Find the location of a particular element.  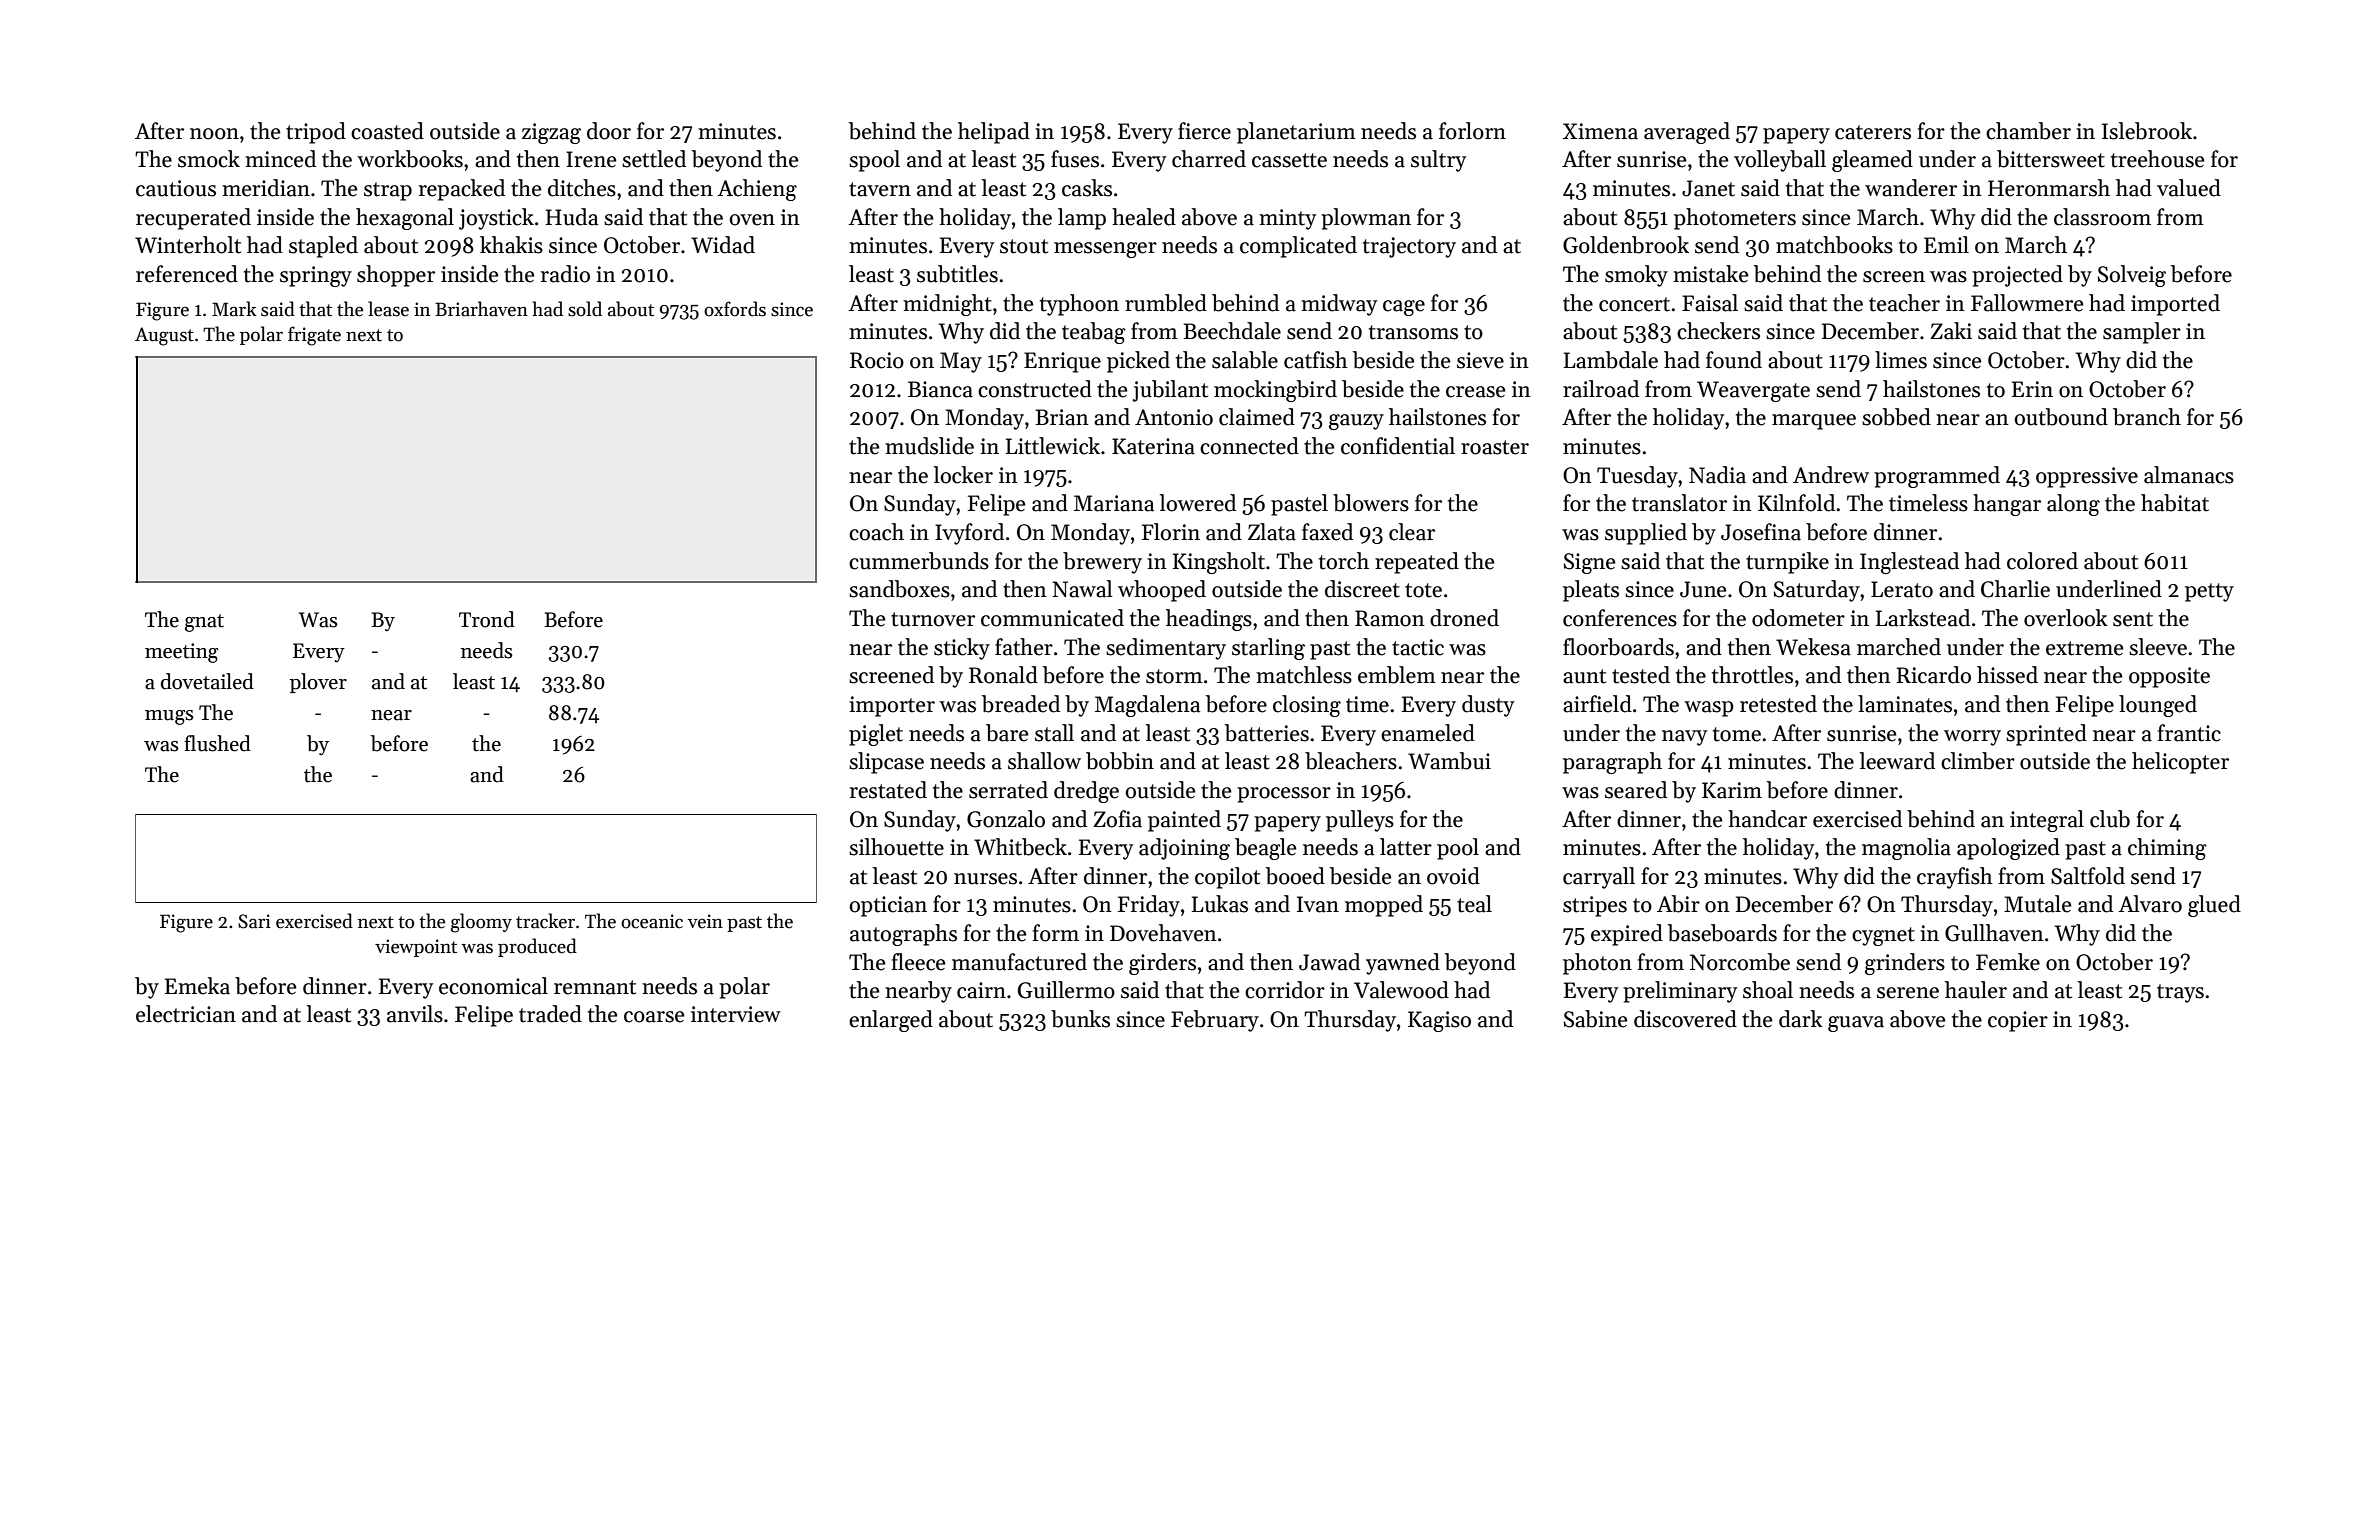

averaged is located at coordinates (1687, 133).
